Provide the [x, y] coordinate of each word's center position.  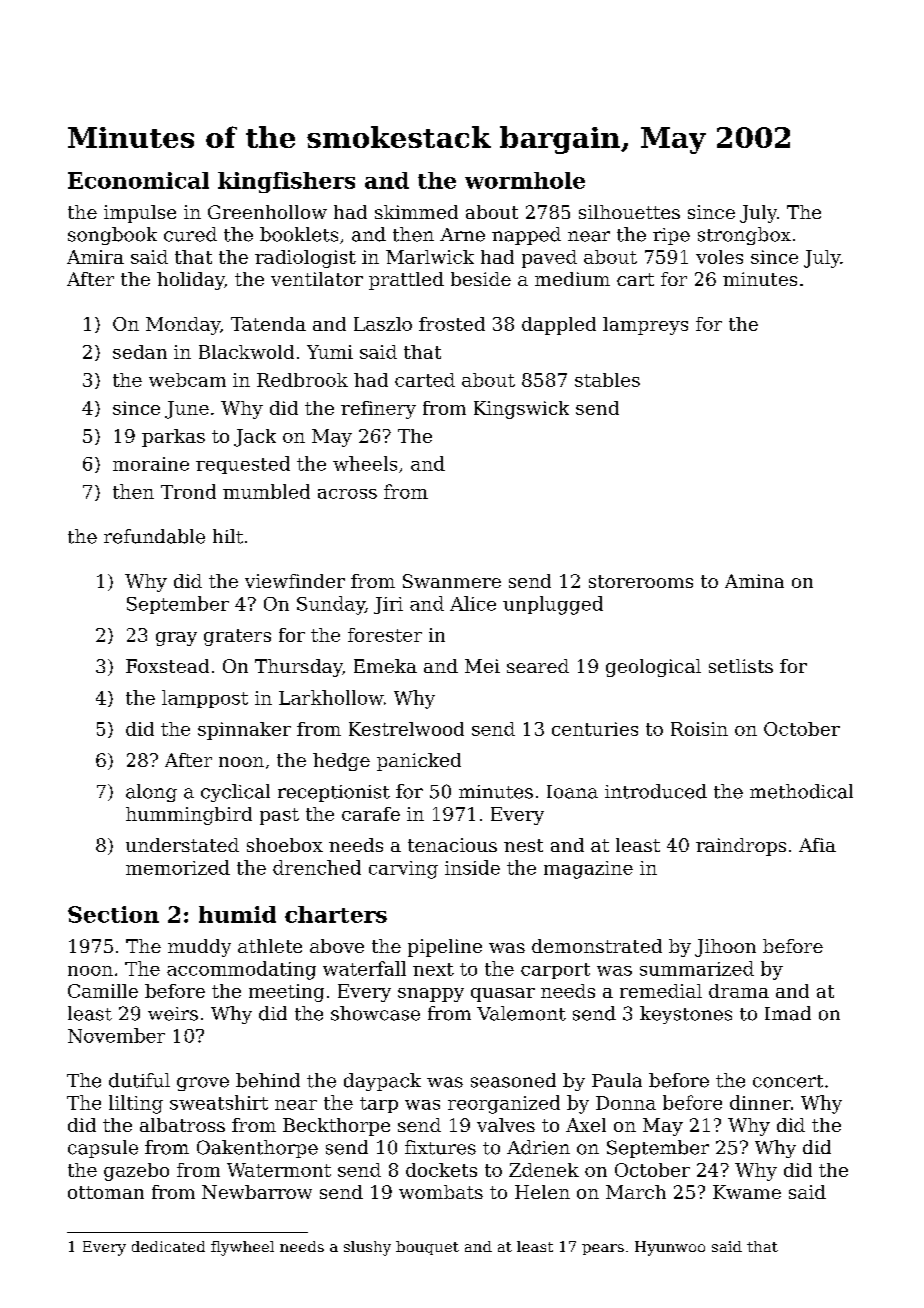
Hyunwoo [670, 1248]
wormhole [525, 180]
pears [603, 1249]
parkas [173, 438]
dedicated [168, 1246]
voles [719, 257]
